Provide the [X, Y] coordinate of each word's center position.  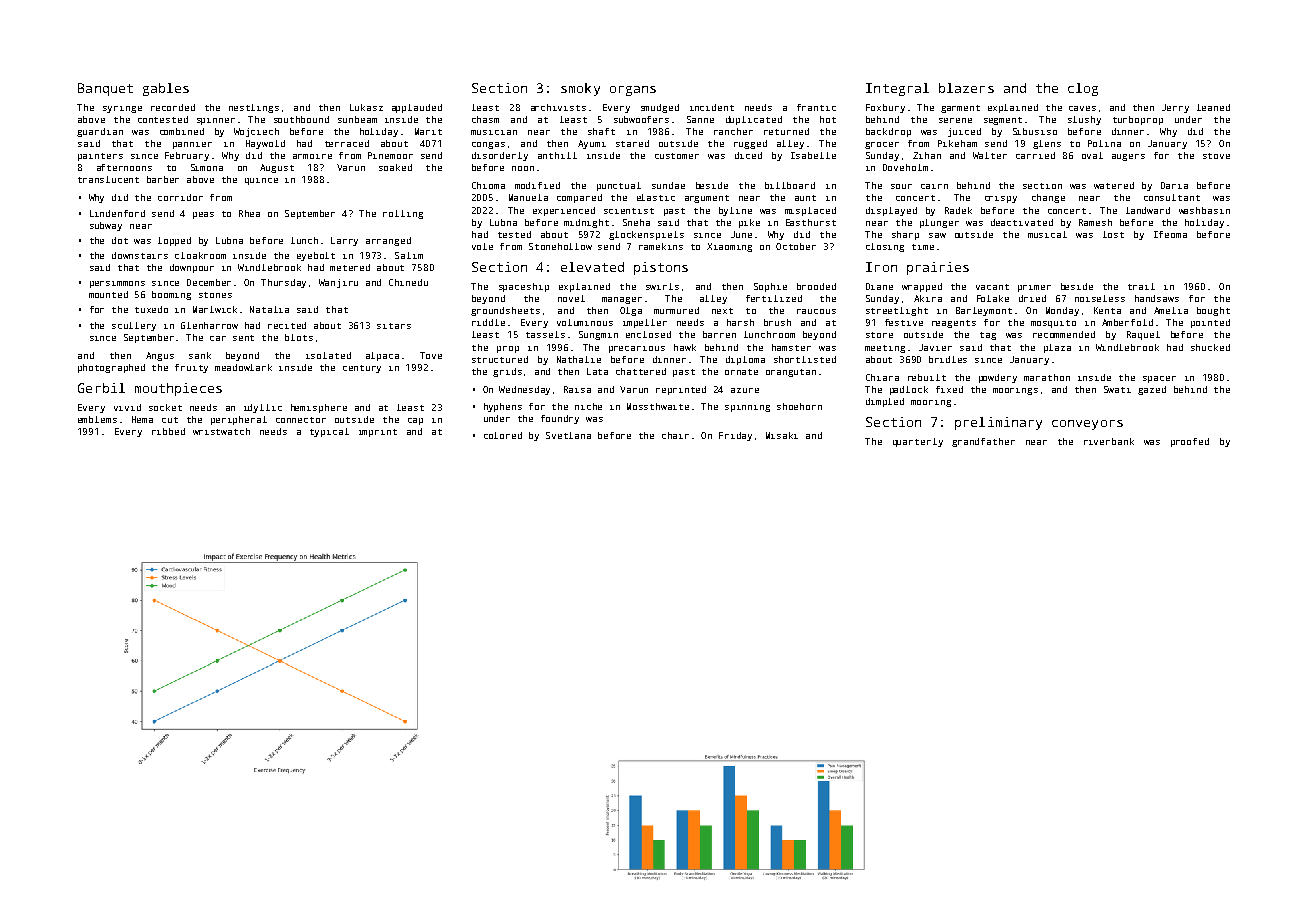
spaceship [524, 287]
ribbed [168, 431]
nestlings [254, 108]
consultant [1172, 197]
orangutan [791, 373]
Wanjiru [338, 283]
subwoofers [641, 119]
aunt [805, 198]
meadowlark [243, 367]
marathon [1047, 377]
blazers [966, 88]
